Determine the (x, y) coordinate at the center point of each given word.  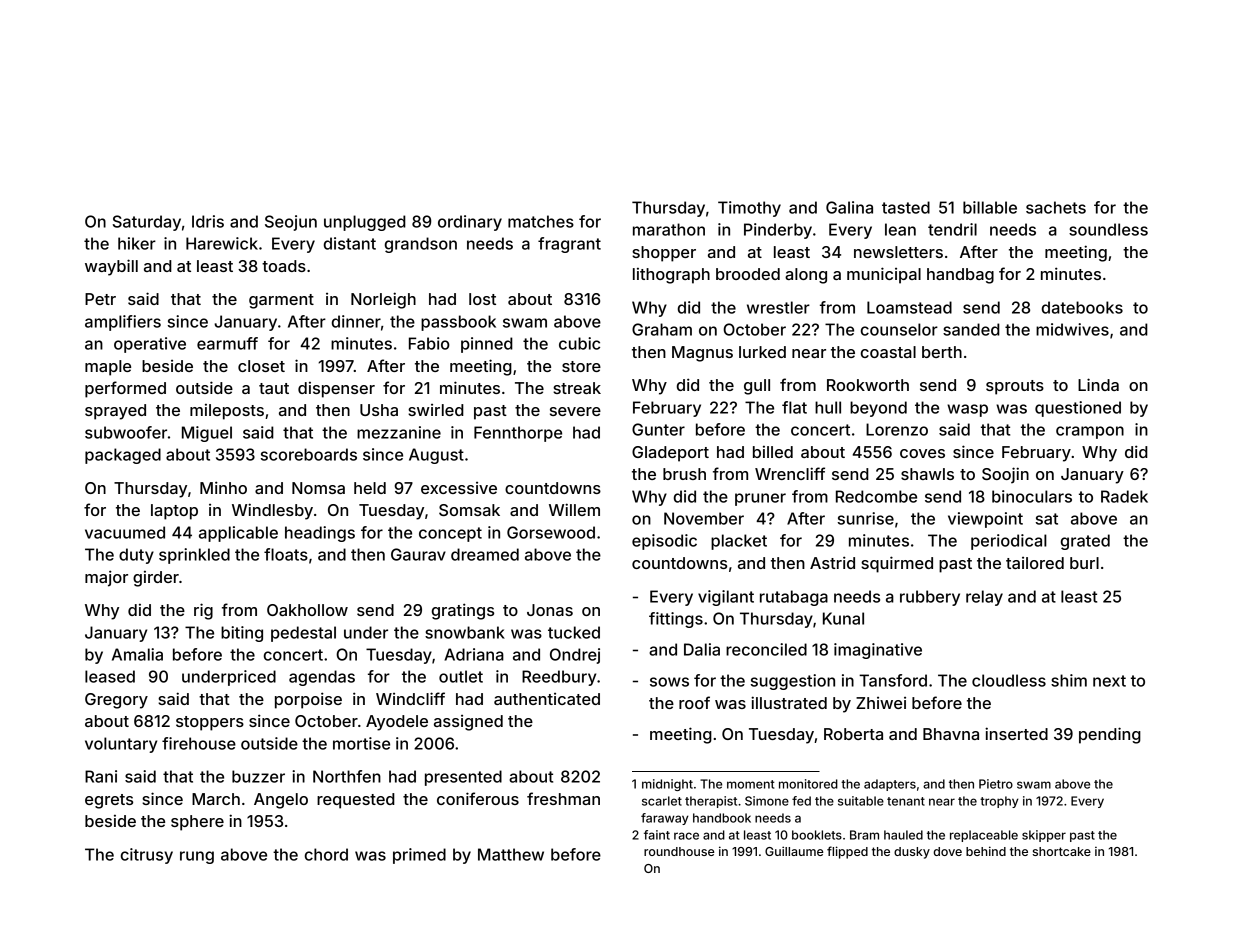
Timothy (749, 209)
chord (326, 854)
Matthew (511, 854)
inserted (1016, 733)
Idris (208, 221)
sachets (1056, 207)
